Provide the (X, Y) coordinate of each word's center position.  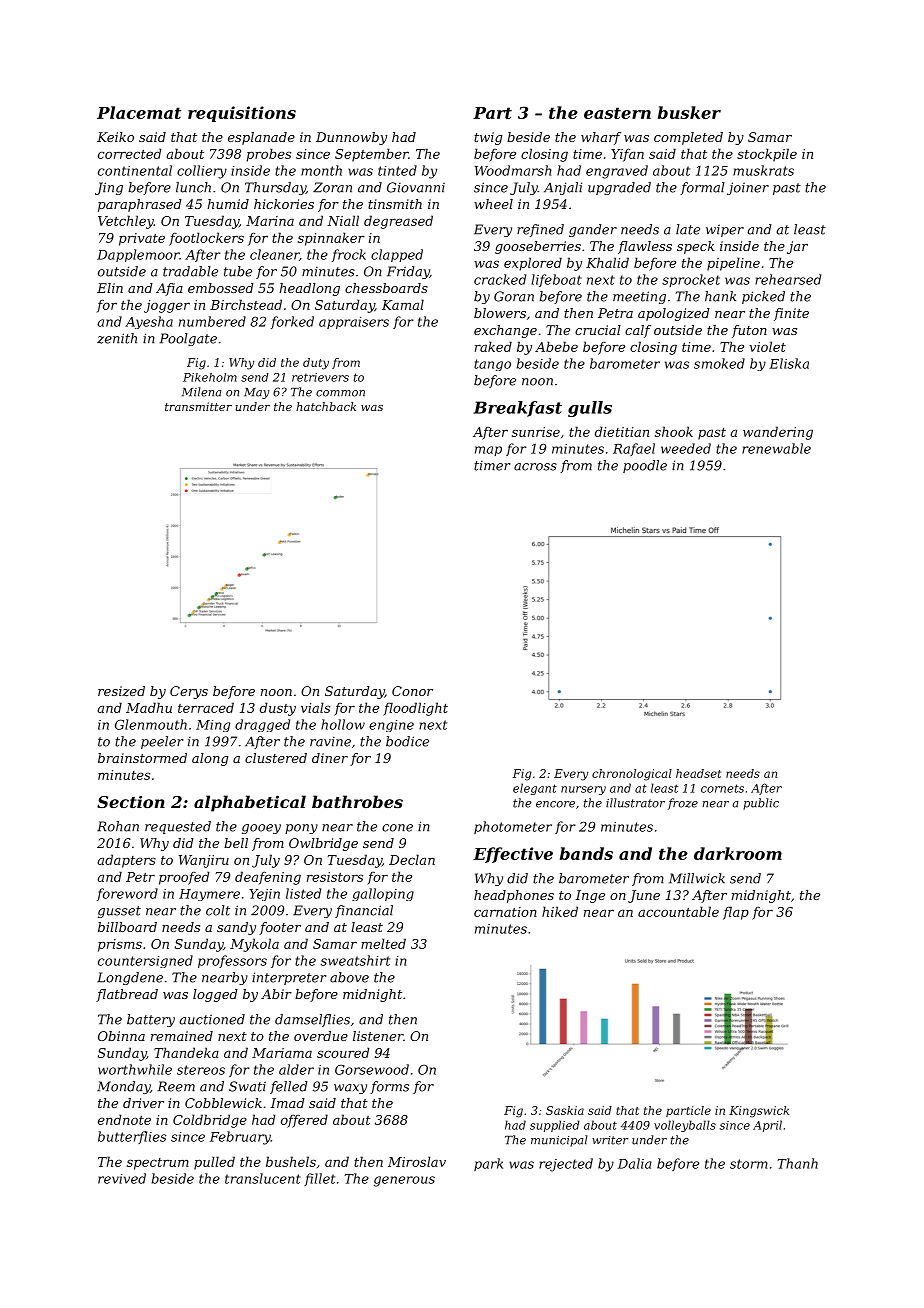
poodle (645, 466)
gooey (261, 829)
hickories (284, 204)
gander (593, 230)
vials (315, 707)
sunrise (536, 432)
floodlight (415, 709)
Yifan (627, 155)
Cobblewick (223, 1103)
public (761, 804)
